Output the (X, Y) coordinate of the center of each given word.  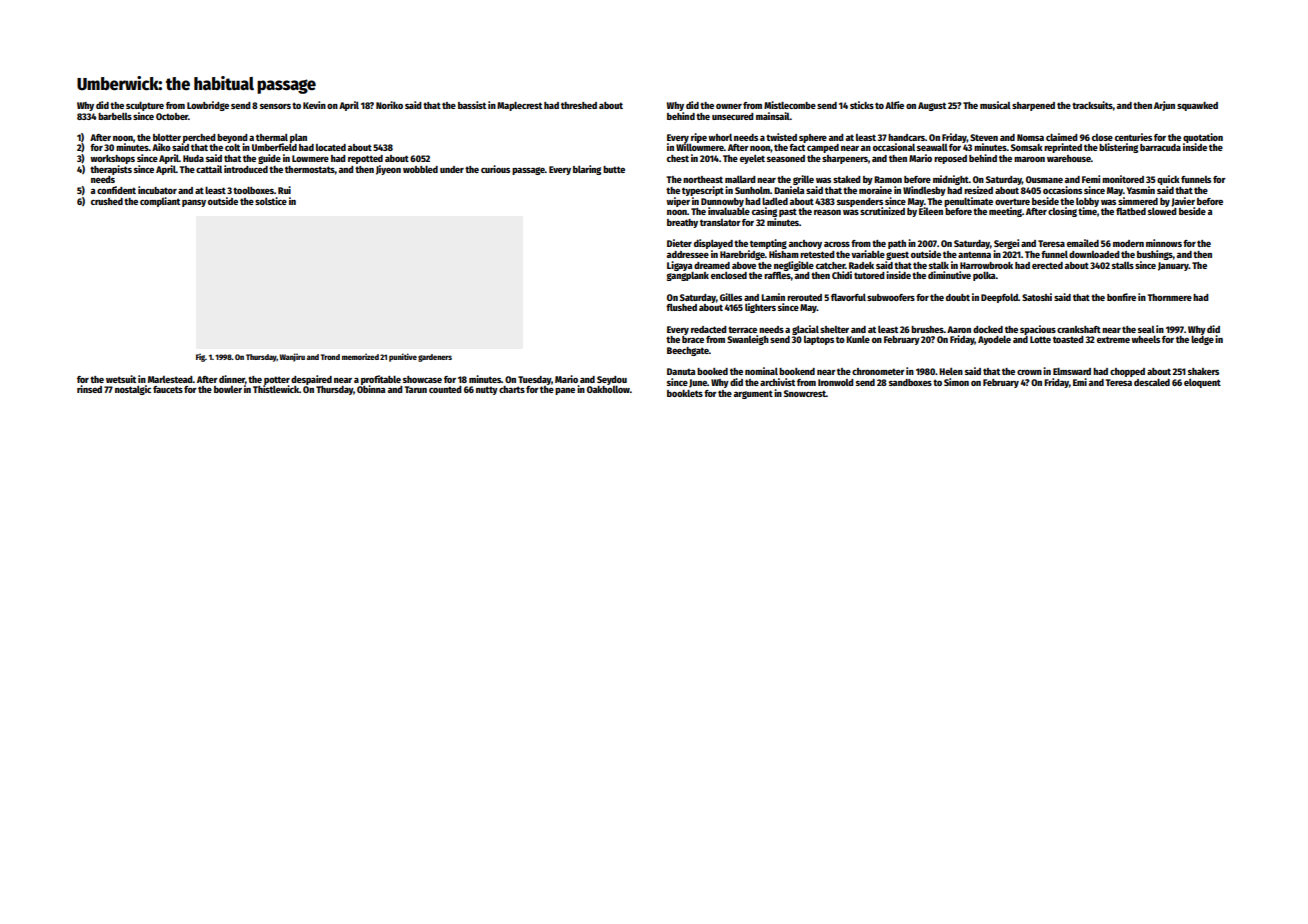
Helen (951, 371)
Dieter (679, 243)
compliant (160, 202)
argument (753, 394)
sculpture (145, 106)
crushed (107, 201)
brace (693, 339)
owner (729, 106)
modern (1128, 243)
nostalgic (133, 390)
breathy (682, 223)
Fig (200, 357)
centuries (1133, 137)
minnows (1164, 243)
